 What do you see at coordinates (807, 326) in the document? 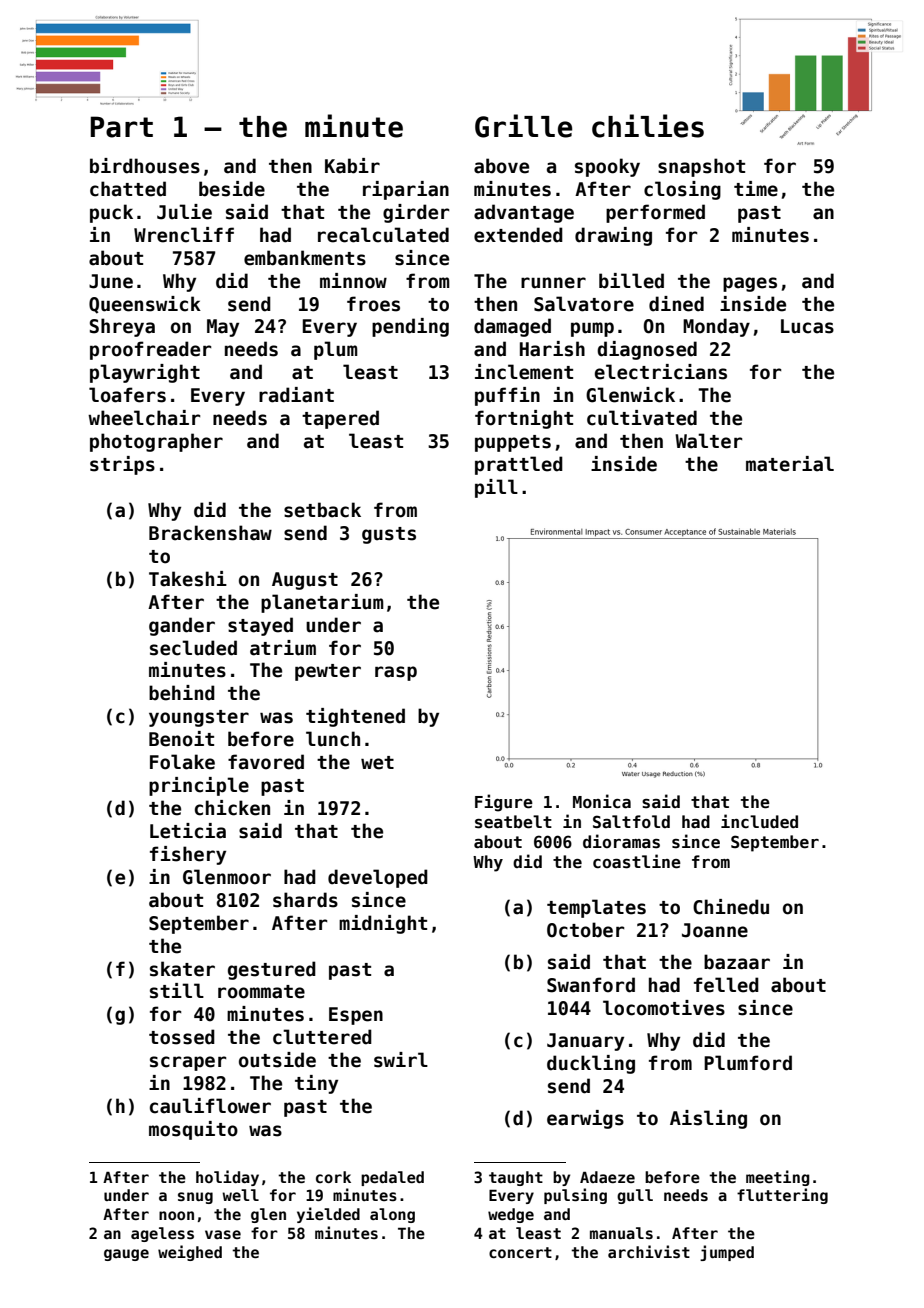
I see `Lucas` at bounding box center [807, 326].
